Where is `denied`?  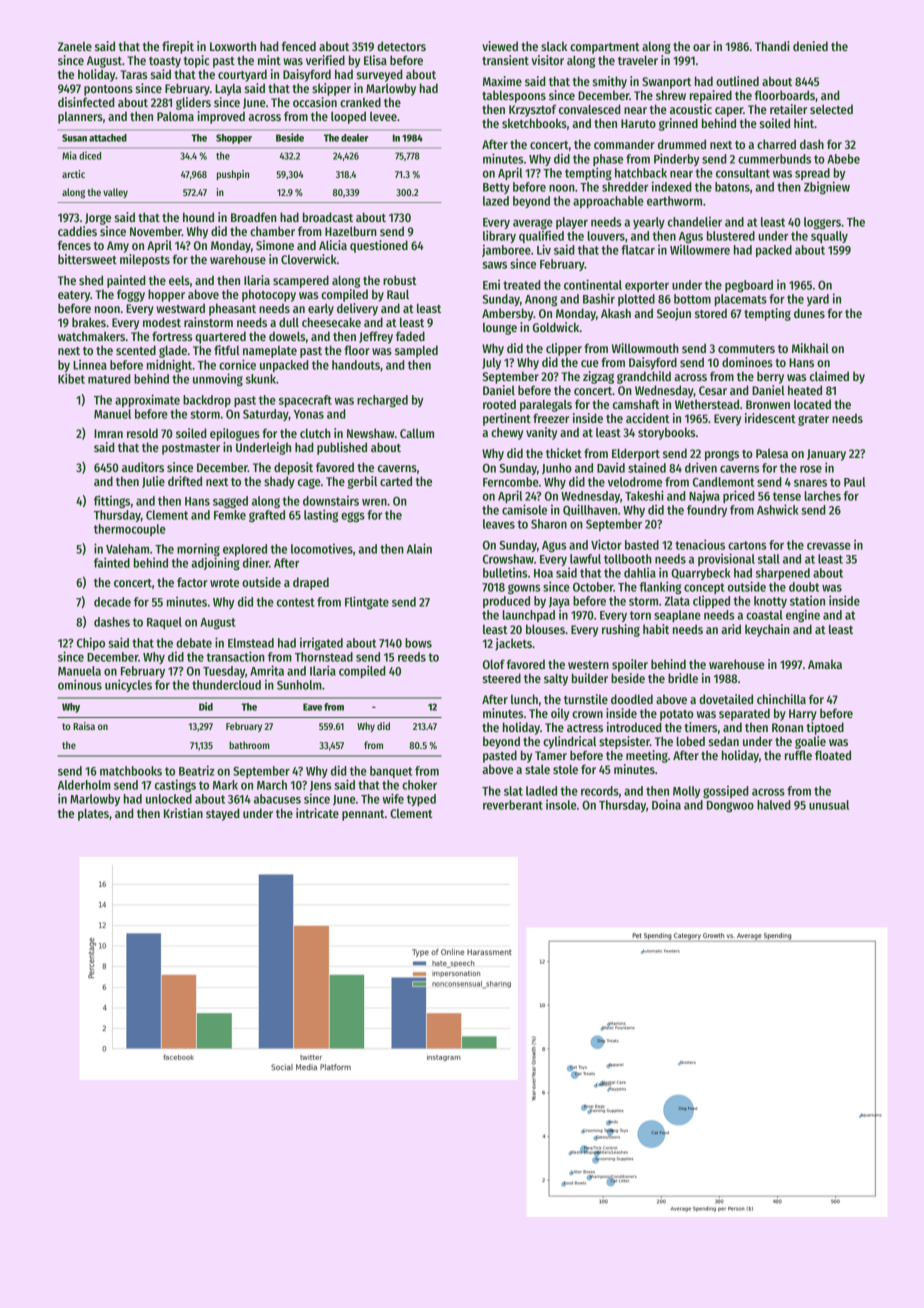
denied is located at coordinates (810, 46).
